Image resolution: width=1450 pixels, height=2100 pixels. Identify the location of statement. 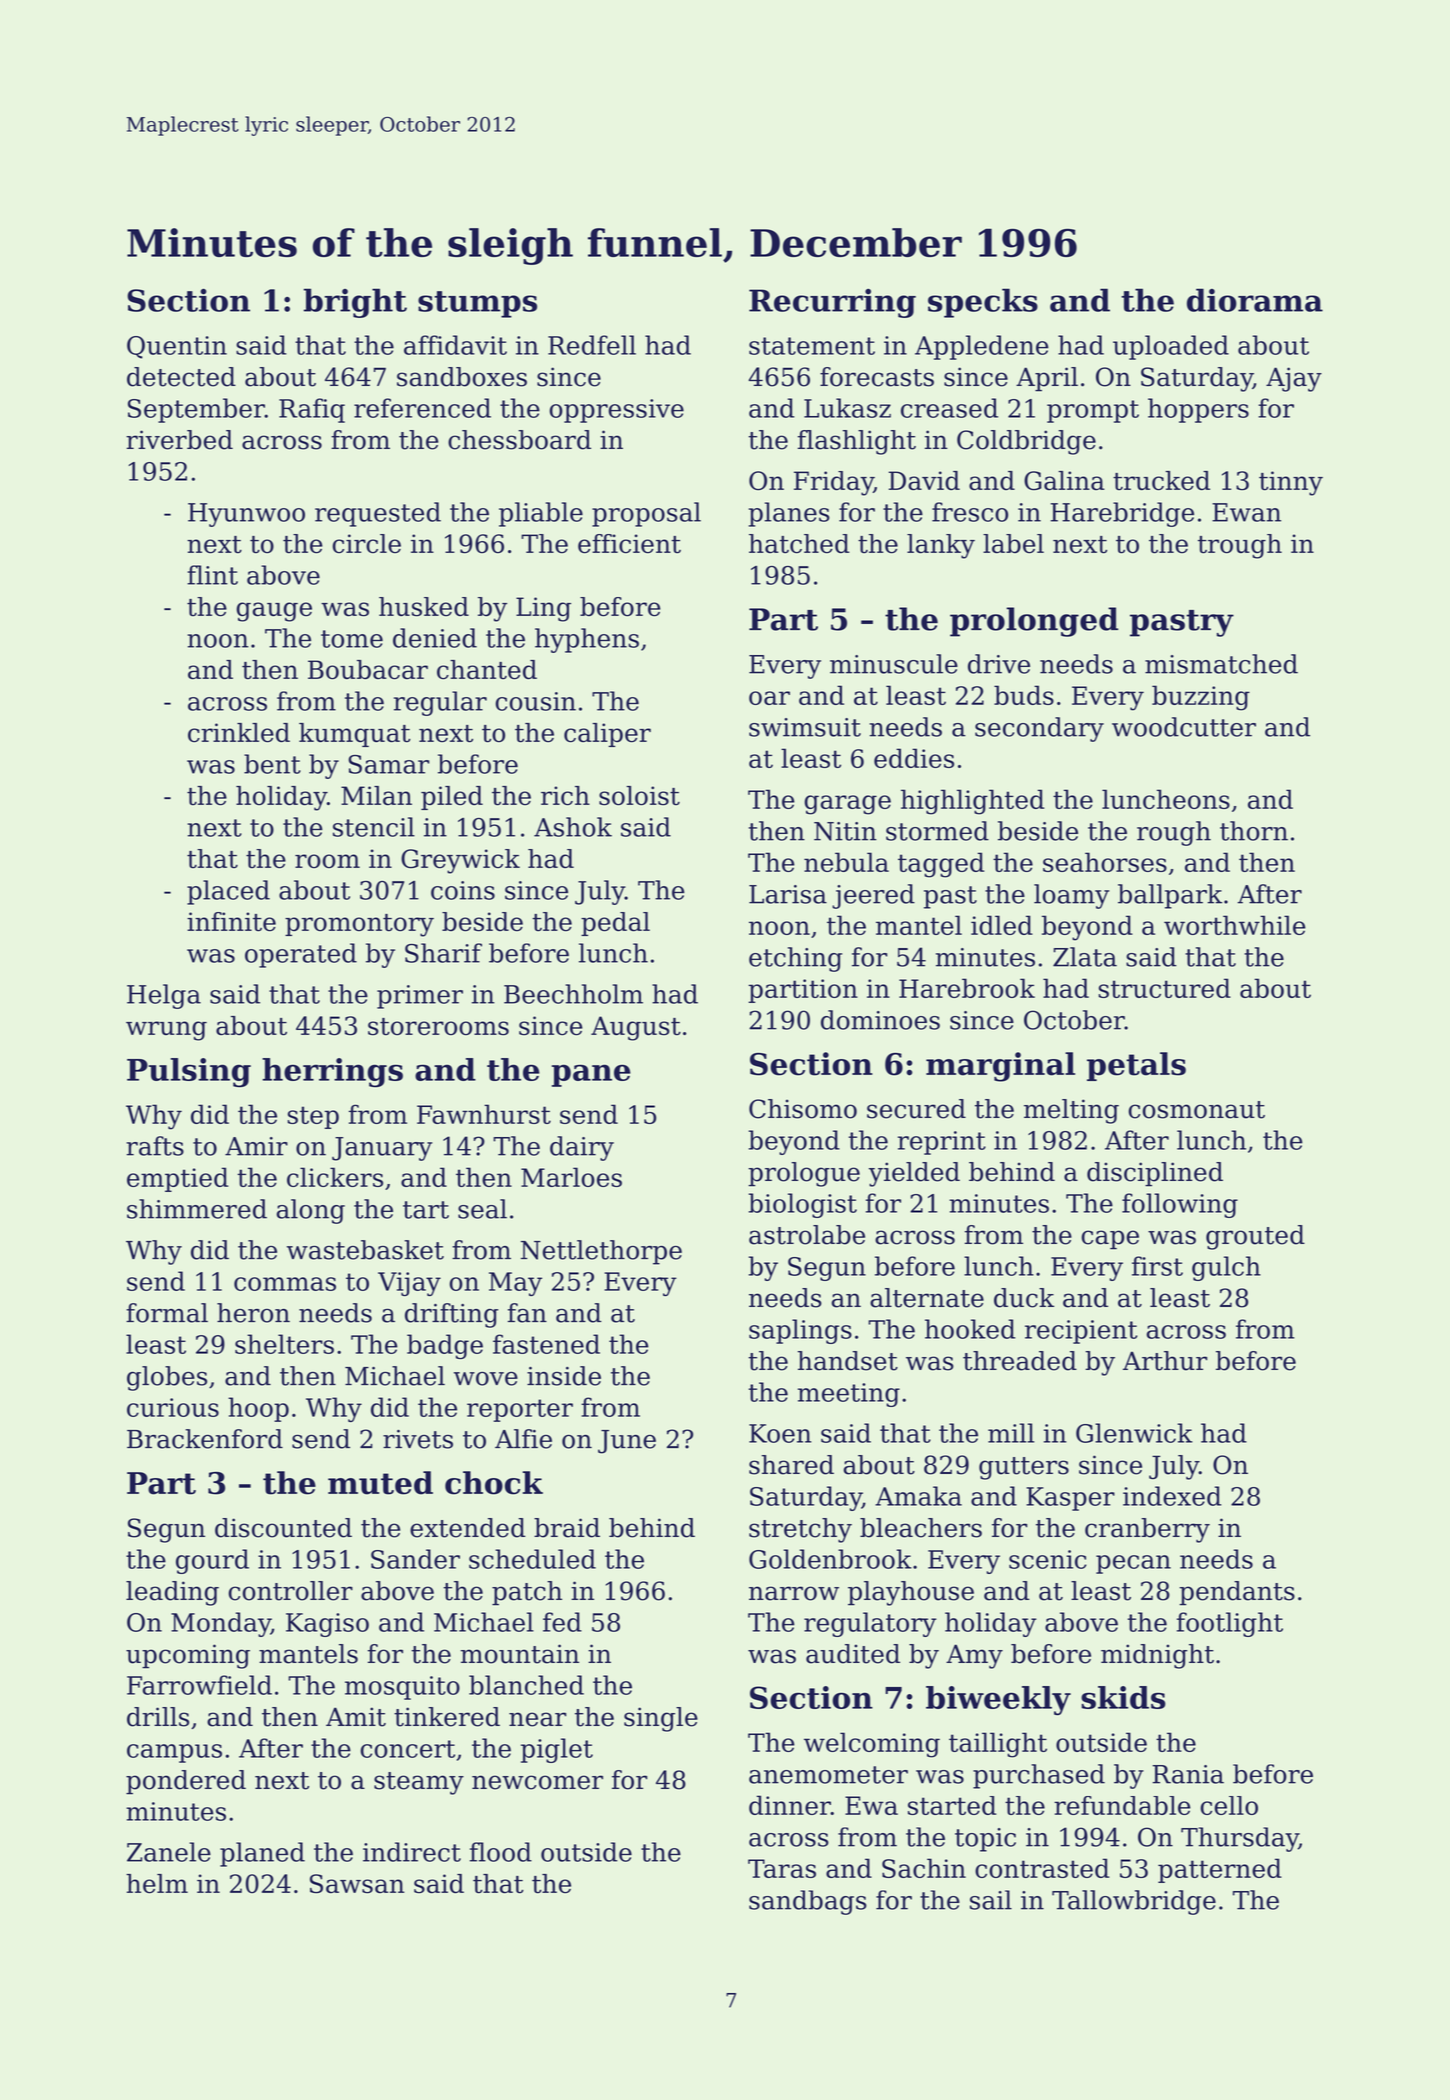
(812, 346).
